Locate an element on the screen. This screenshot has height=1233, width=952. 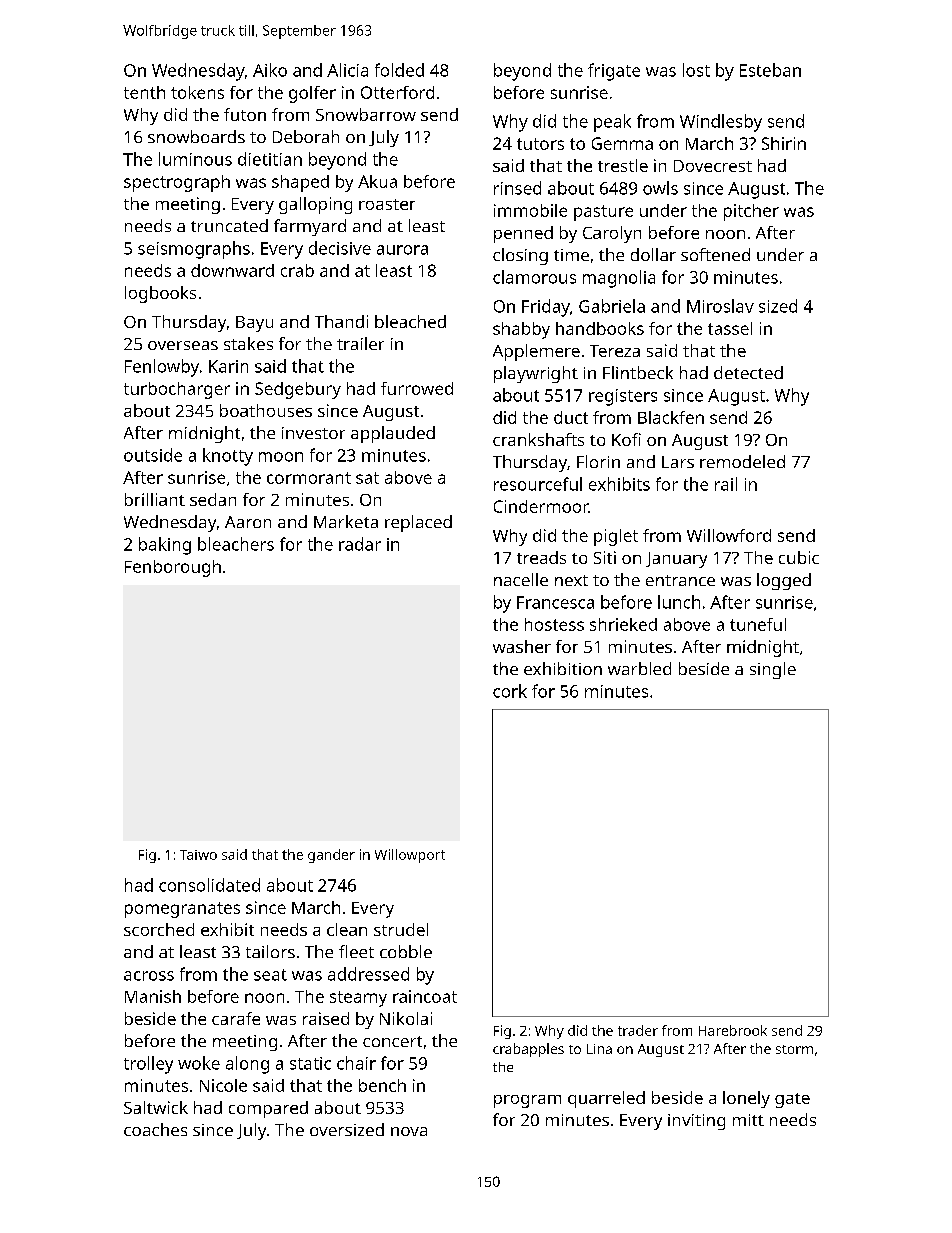
cubic is located at coordinates (799, 557).
